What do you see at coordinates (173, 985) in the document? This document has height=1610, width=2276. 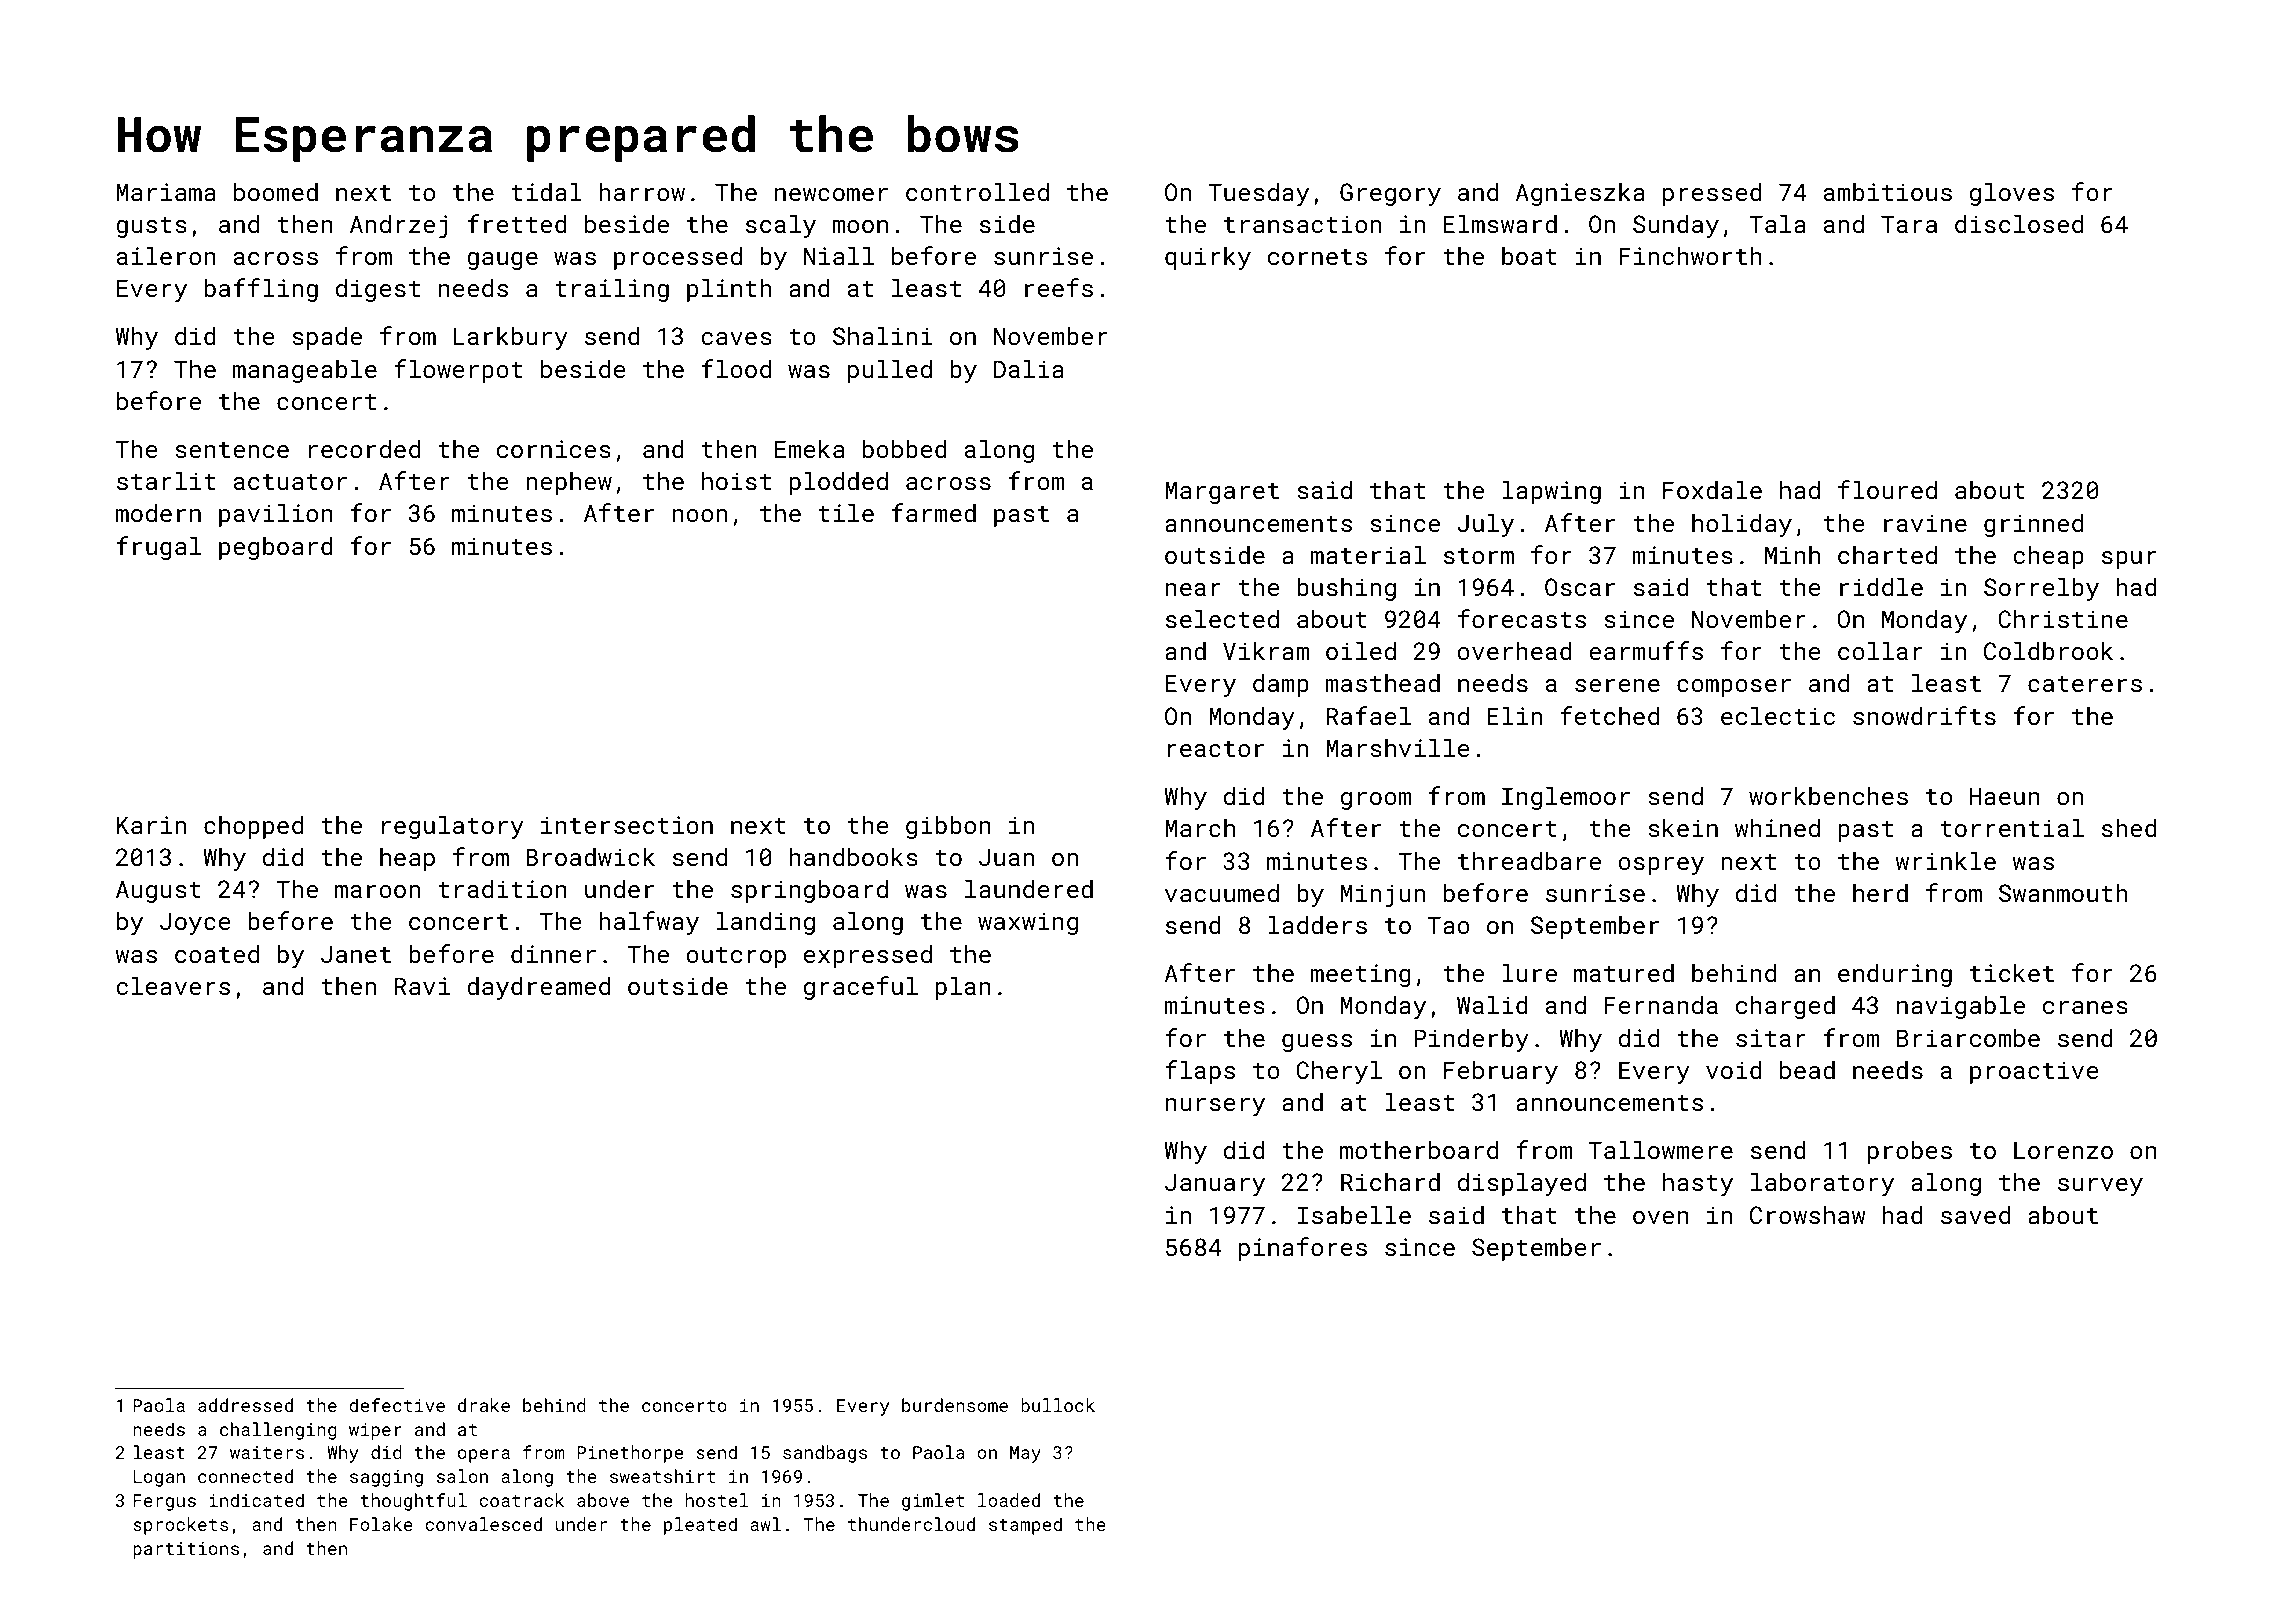 I see `cleavers` at bounding box center [173, 985].
